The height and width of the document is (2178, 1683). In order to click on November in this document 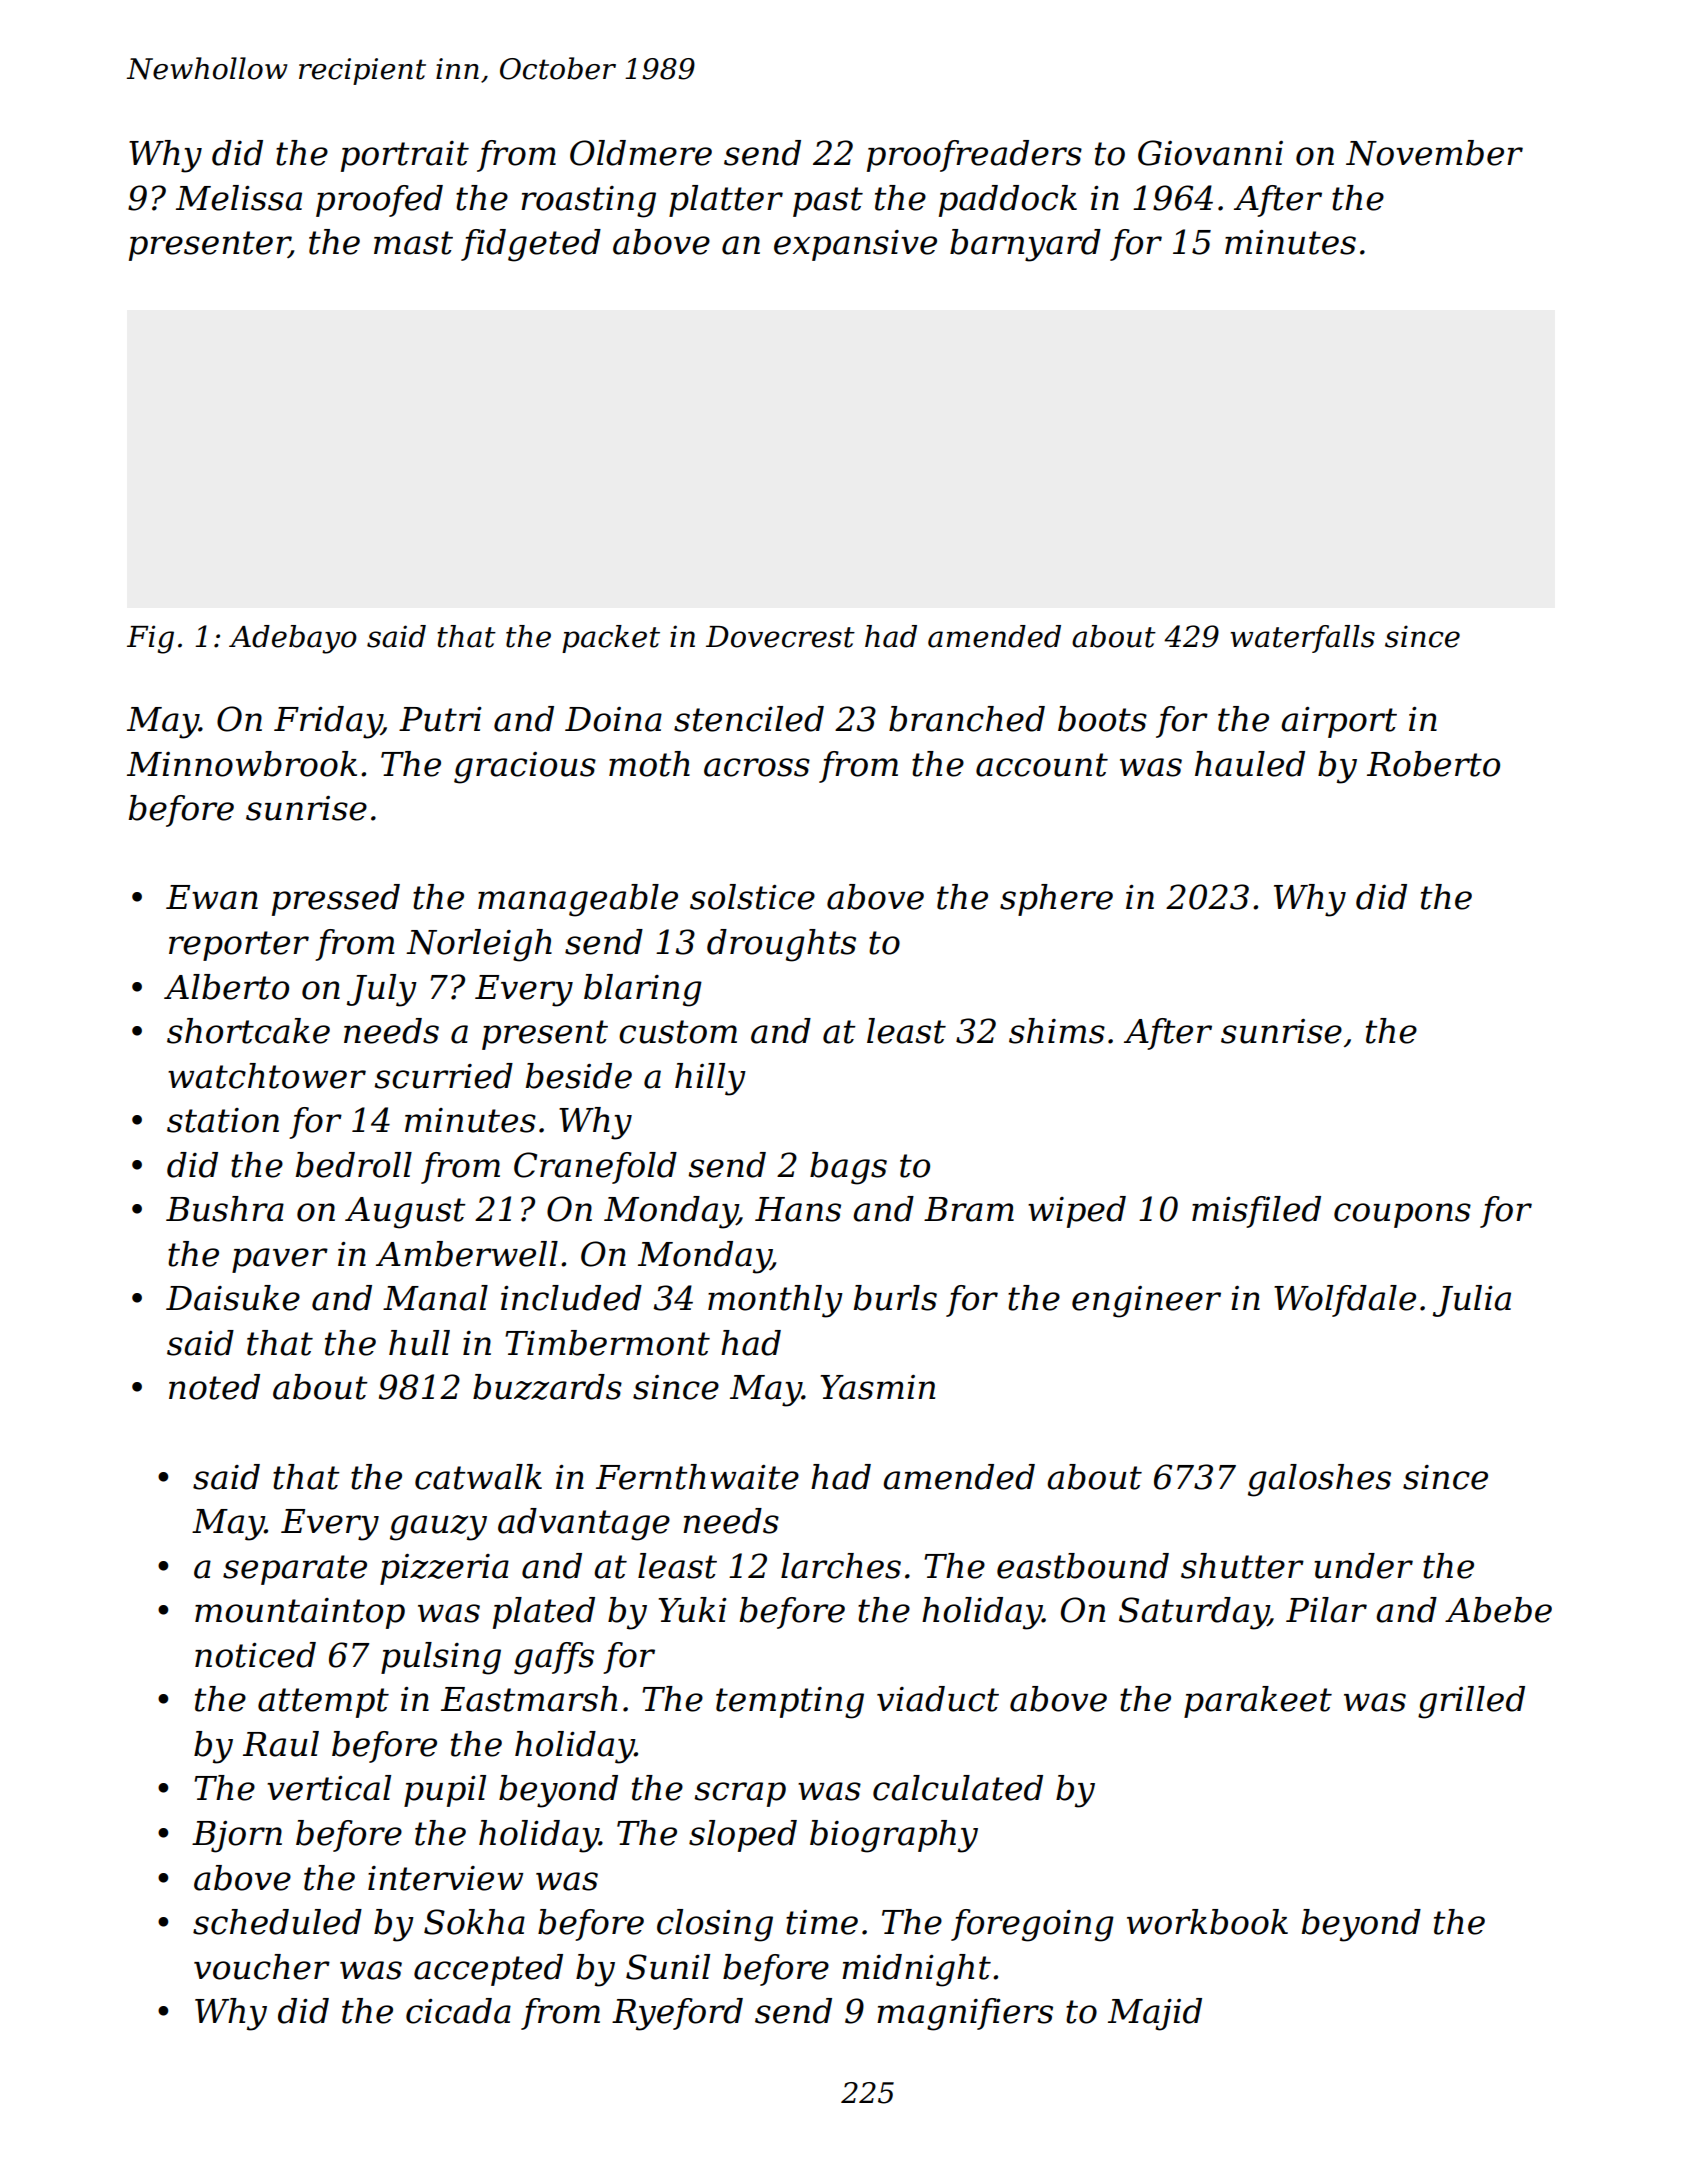, I will do `click(1434, 153)`.
